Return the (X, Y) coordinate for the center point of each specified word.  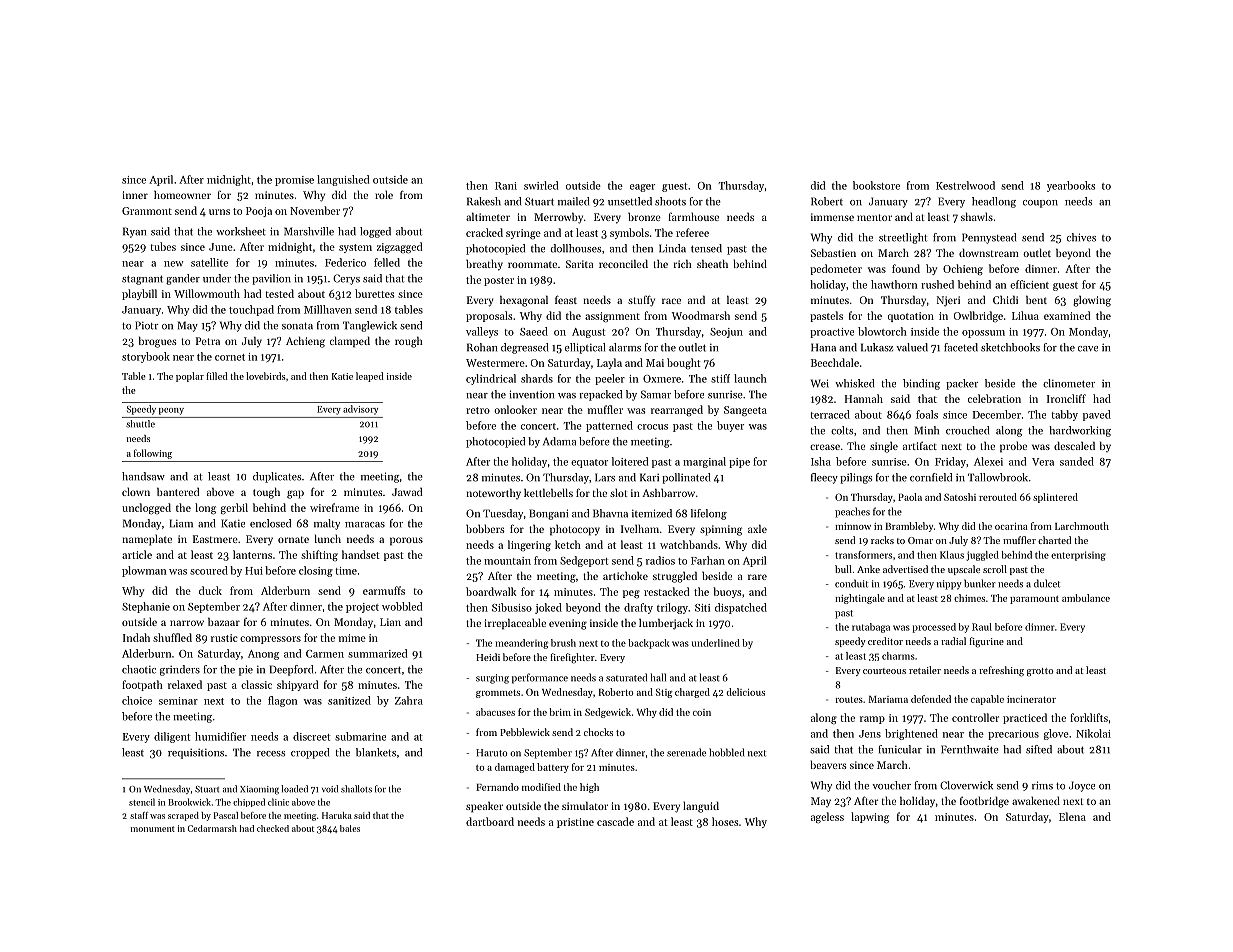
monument (153, 829)
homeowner (182, 195)
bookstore (876, 185)
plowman (144, 571)
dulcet (1047, 583)
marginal (704, 462)
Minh (927, 430)
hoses (725, 821)
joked (548, 608)
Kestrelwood (965, 185)
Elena (1072, 816)
